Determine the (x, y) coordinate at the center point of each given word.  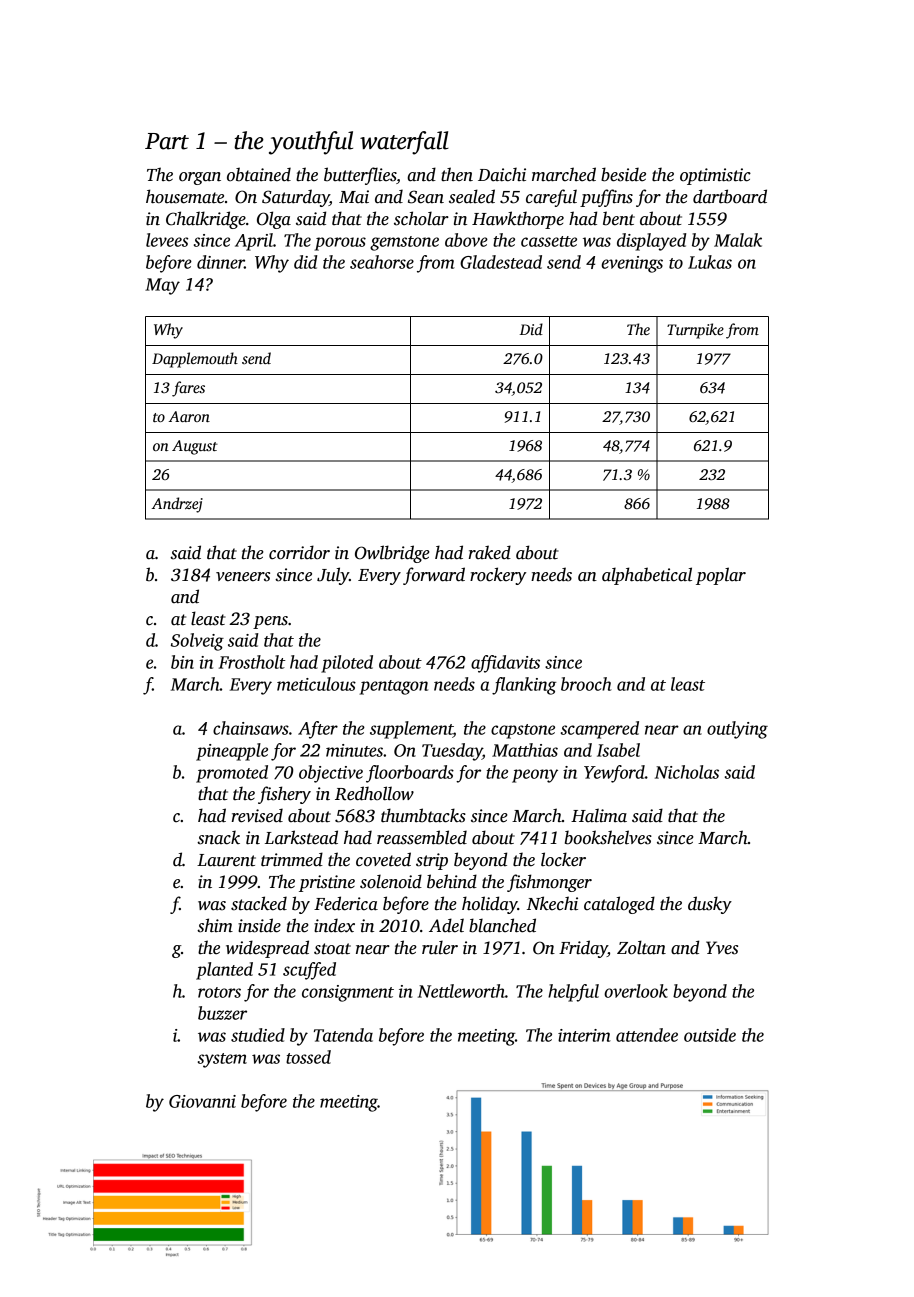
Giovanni (202, 1101)
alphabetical (647, 576)
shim (215, 925)
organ (200, 178)
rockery (498, 576)
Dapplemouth (195, 360)
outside (710, 1035)
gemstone (404, 243)
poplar (721, 576)
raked (490, 552)
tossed (308, 1057)
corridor (299, 552)
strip (432, 861)
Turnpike (695, 331)
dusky (710, 905)
